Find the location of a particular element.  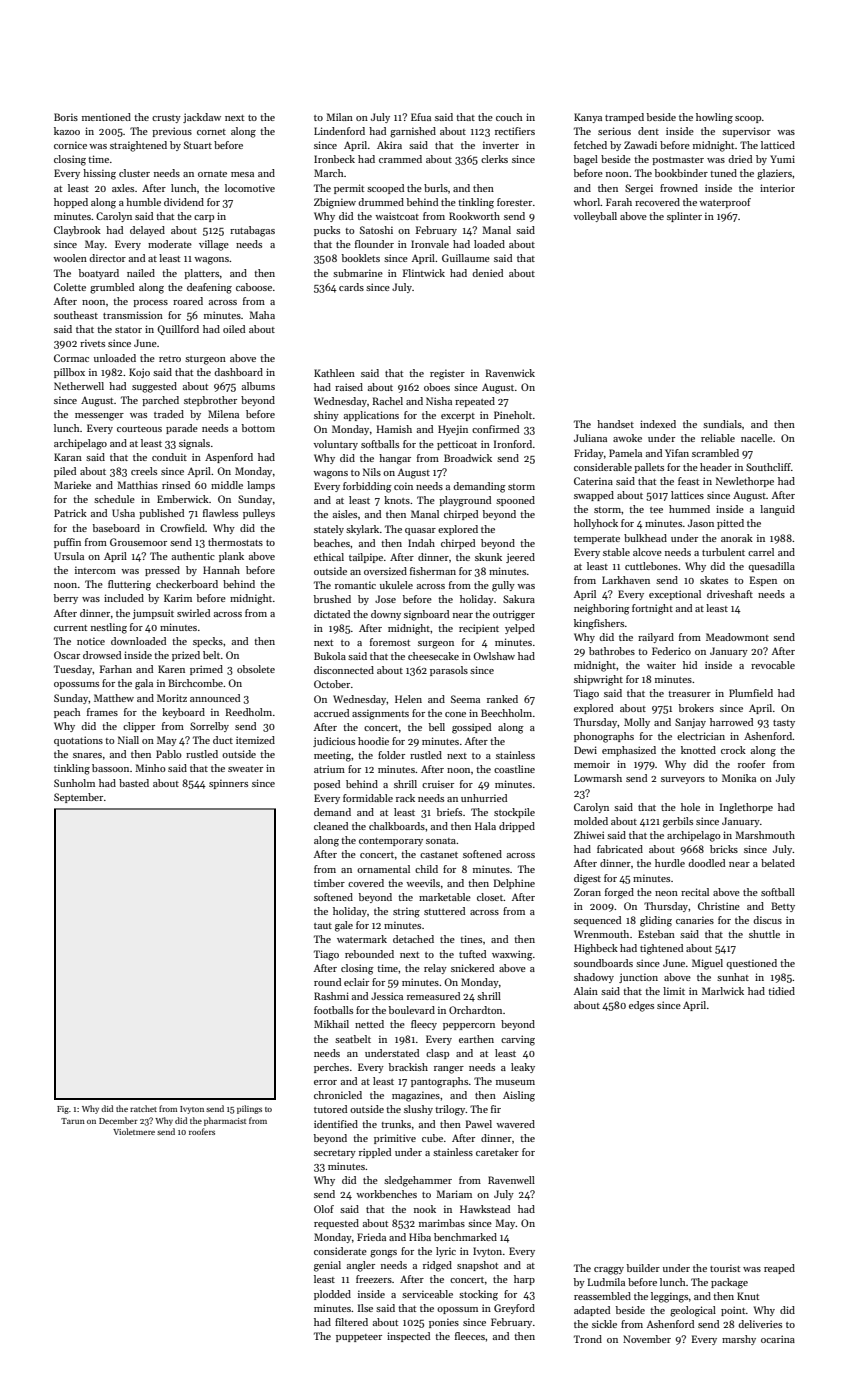

cornice is located at coordinates (70, 145).
